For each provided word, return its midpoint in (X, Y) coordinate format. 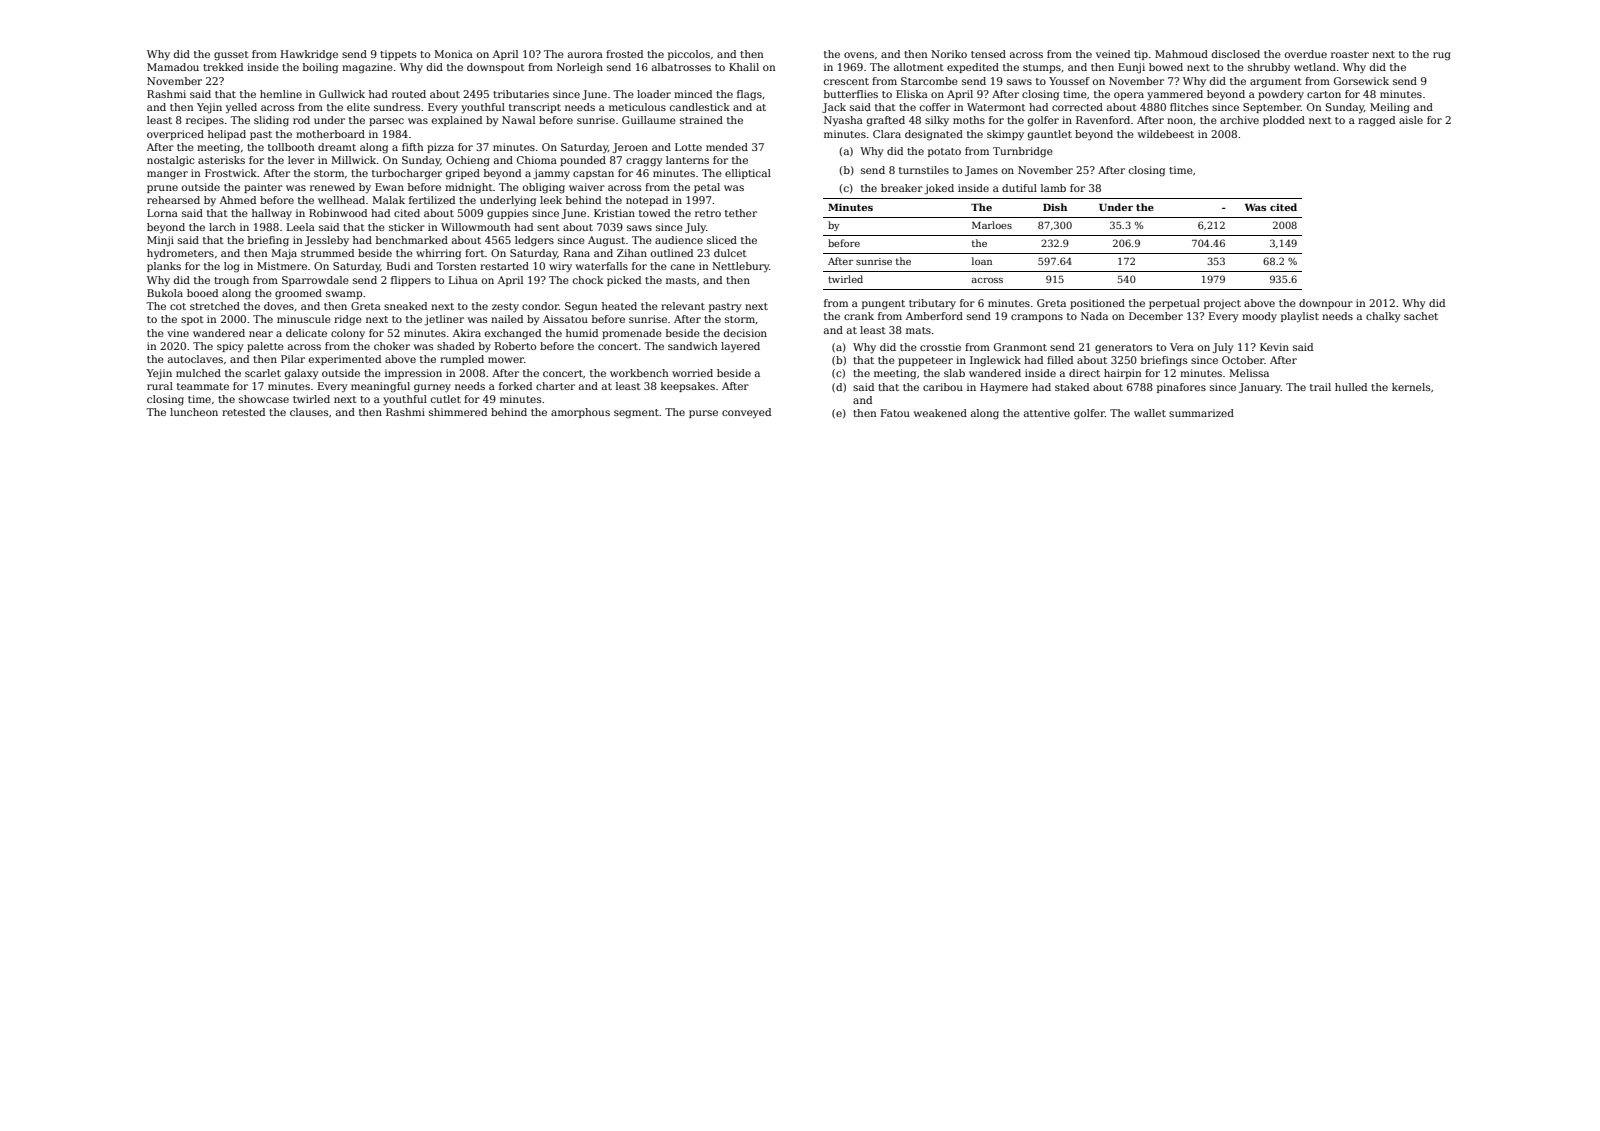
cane (683, 267)
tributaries (521, 94)
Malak (388, 200)
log (232, 267)
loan (982, 261)
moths (969, 120)
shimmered (458, 412)
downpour (1326, 304)
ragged (1376, 121)
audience (679, 240)
